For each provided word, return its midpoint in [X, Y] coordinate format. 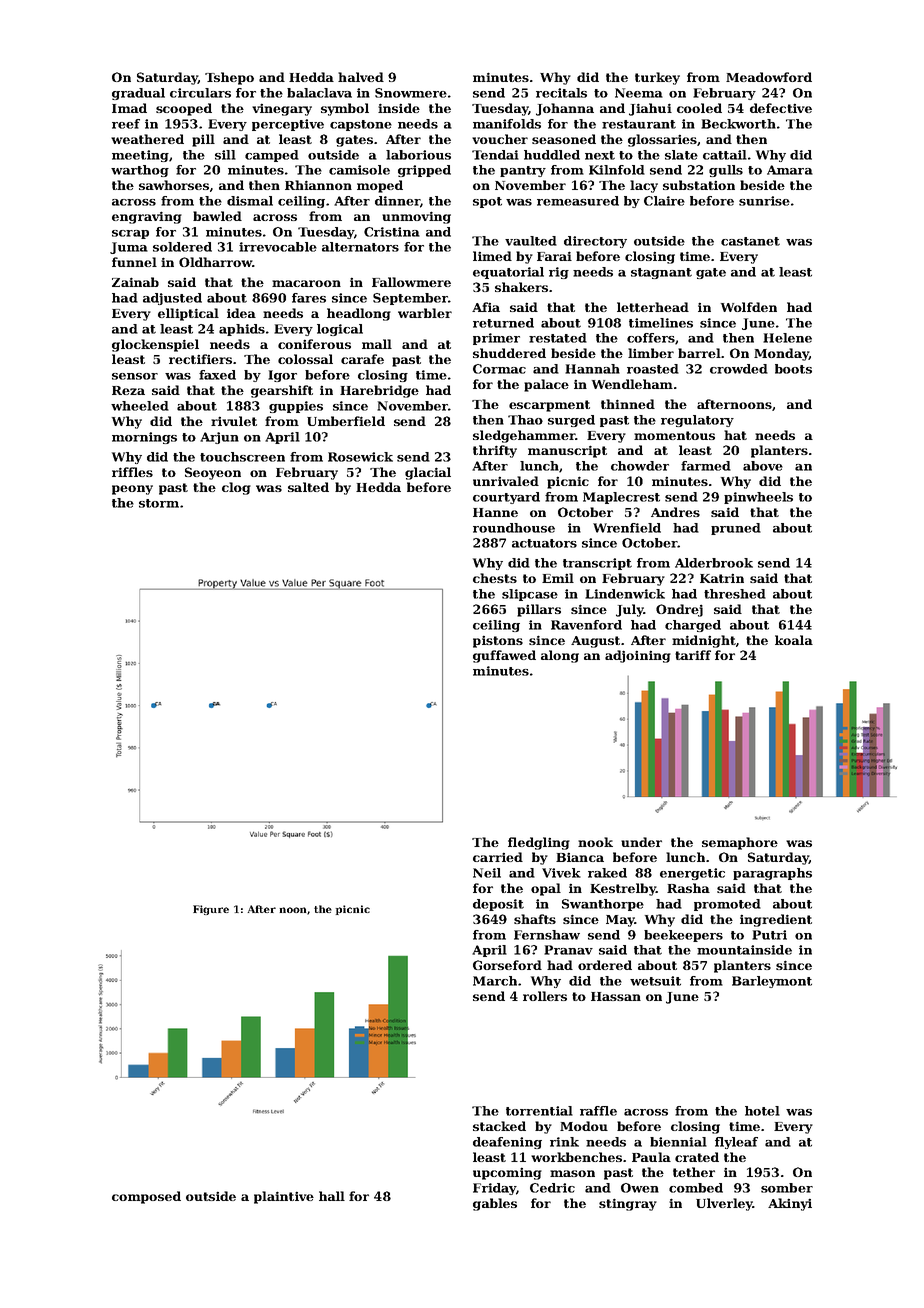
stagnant [661, 273]
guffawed [504, 656]
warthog [140, 171]
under [641, 842]
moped [380, 186]
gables [495, 1204]
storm [159, 503]
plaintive [284, 1197]
